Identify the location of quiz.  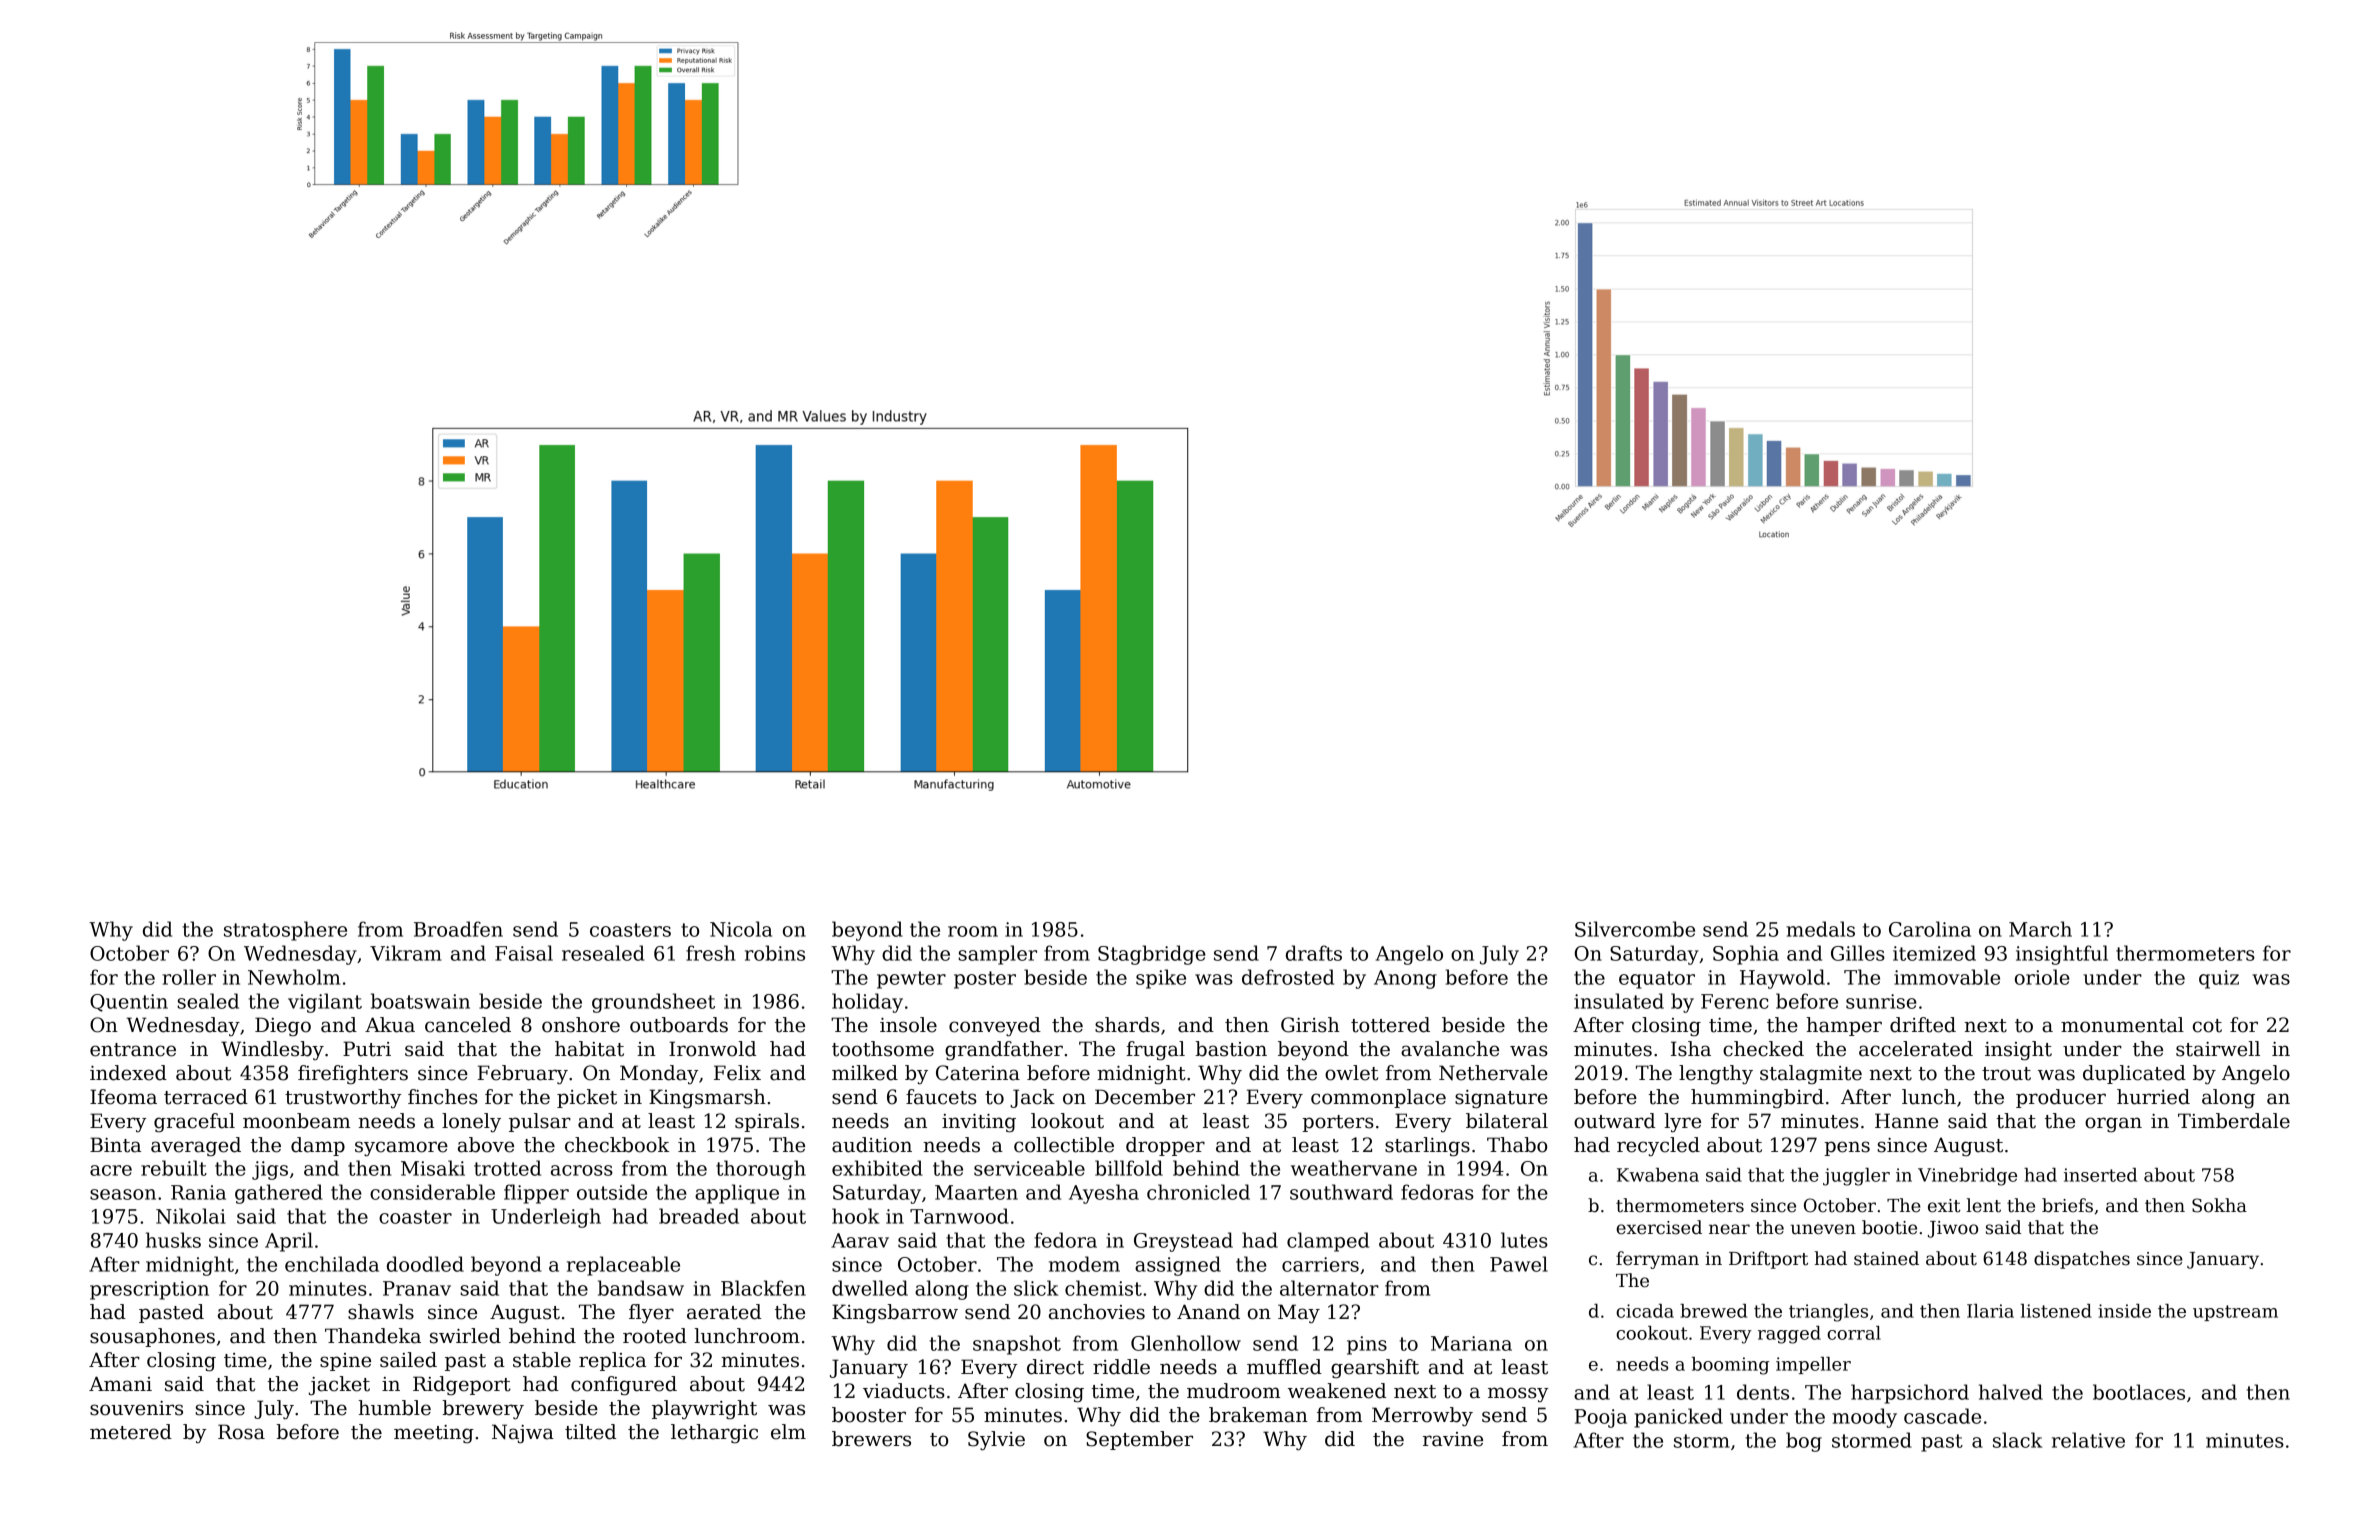
(2219, 979).
